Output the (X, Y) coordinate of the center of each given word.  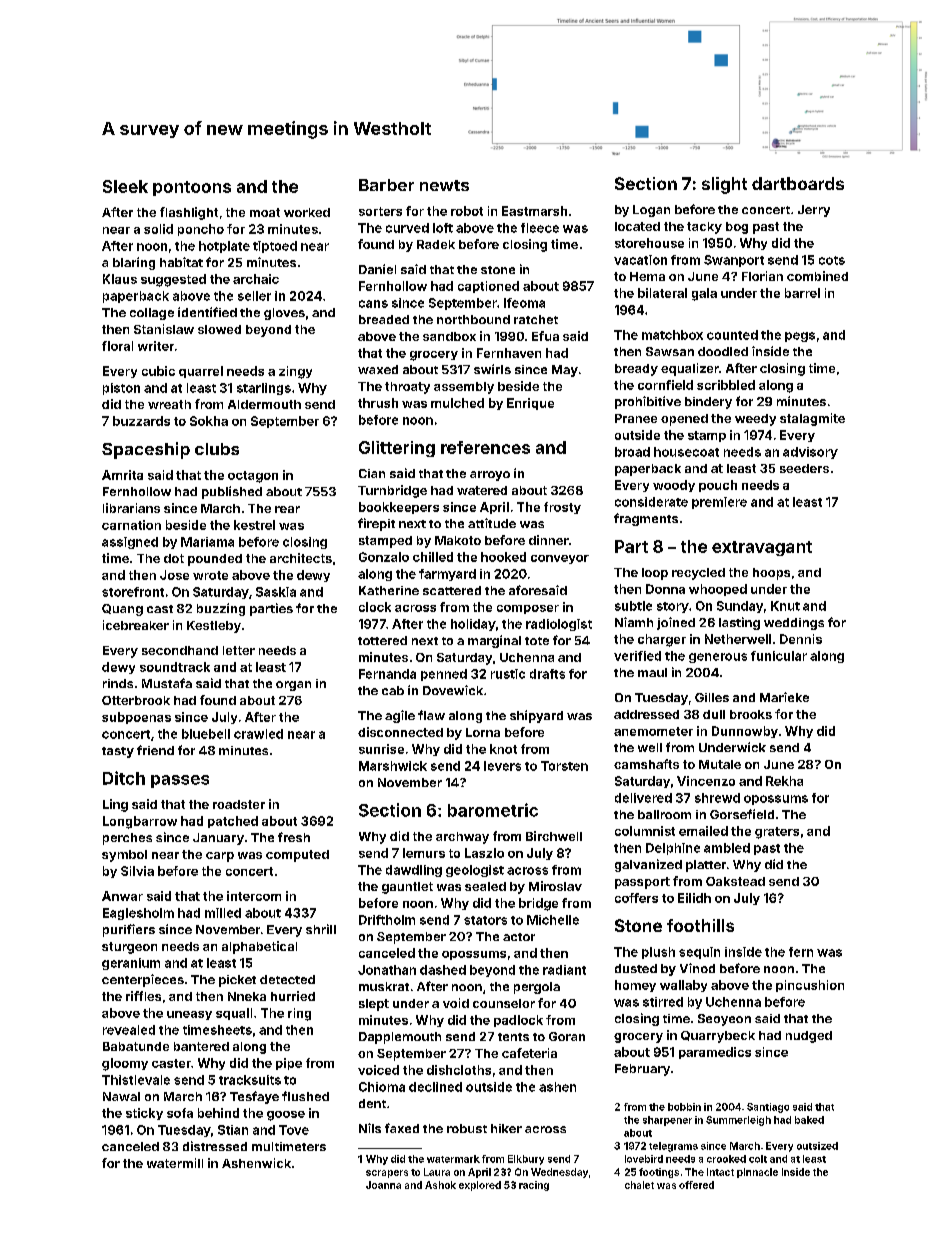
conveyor (560, 559)
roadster (239, 804)
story (673, 607)
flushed (305, 1096)
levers (502, 766)
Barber (386, 185)
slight (724, 185)
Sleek (125, 186)
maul (652, 672)
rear (287, 509)
